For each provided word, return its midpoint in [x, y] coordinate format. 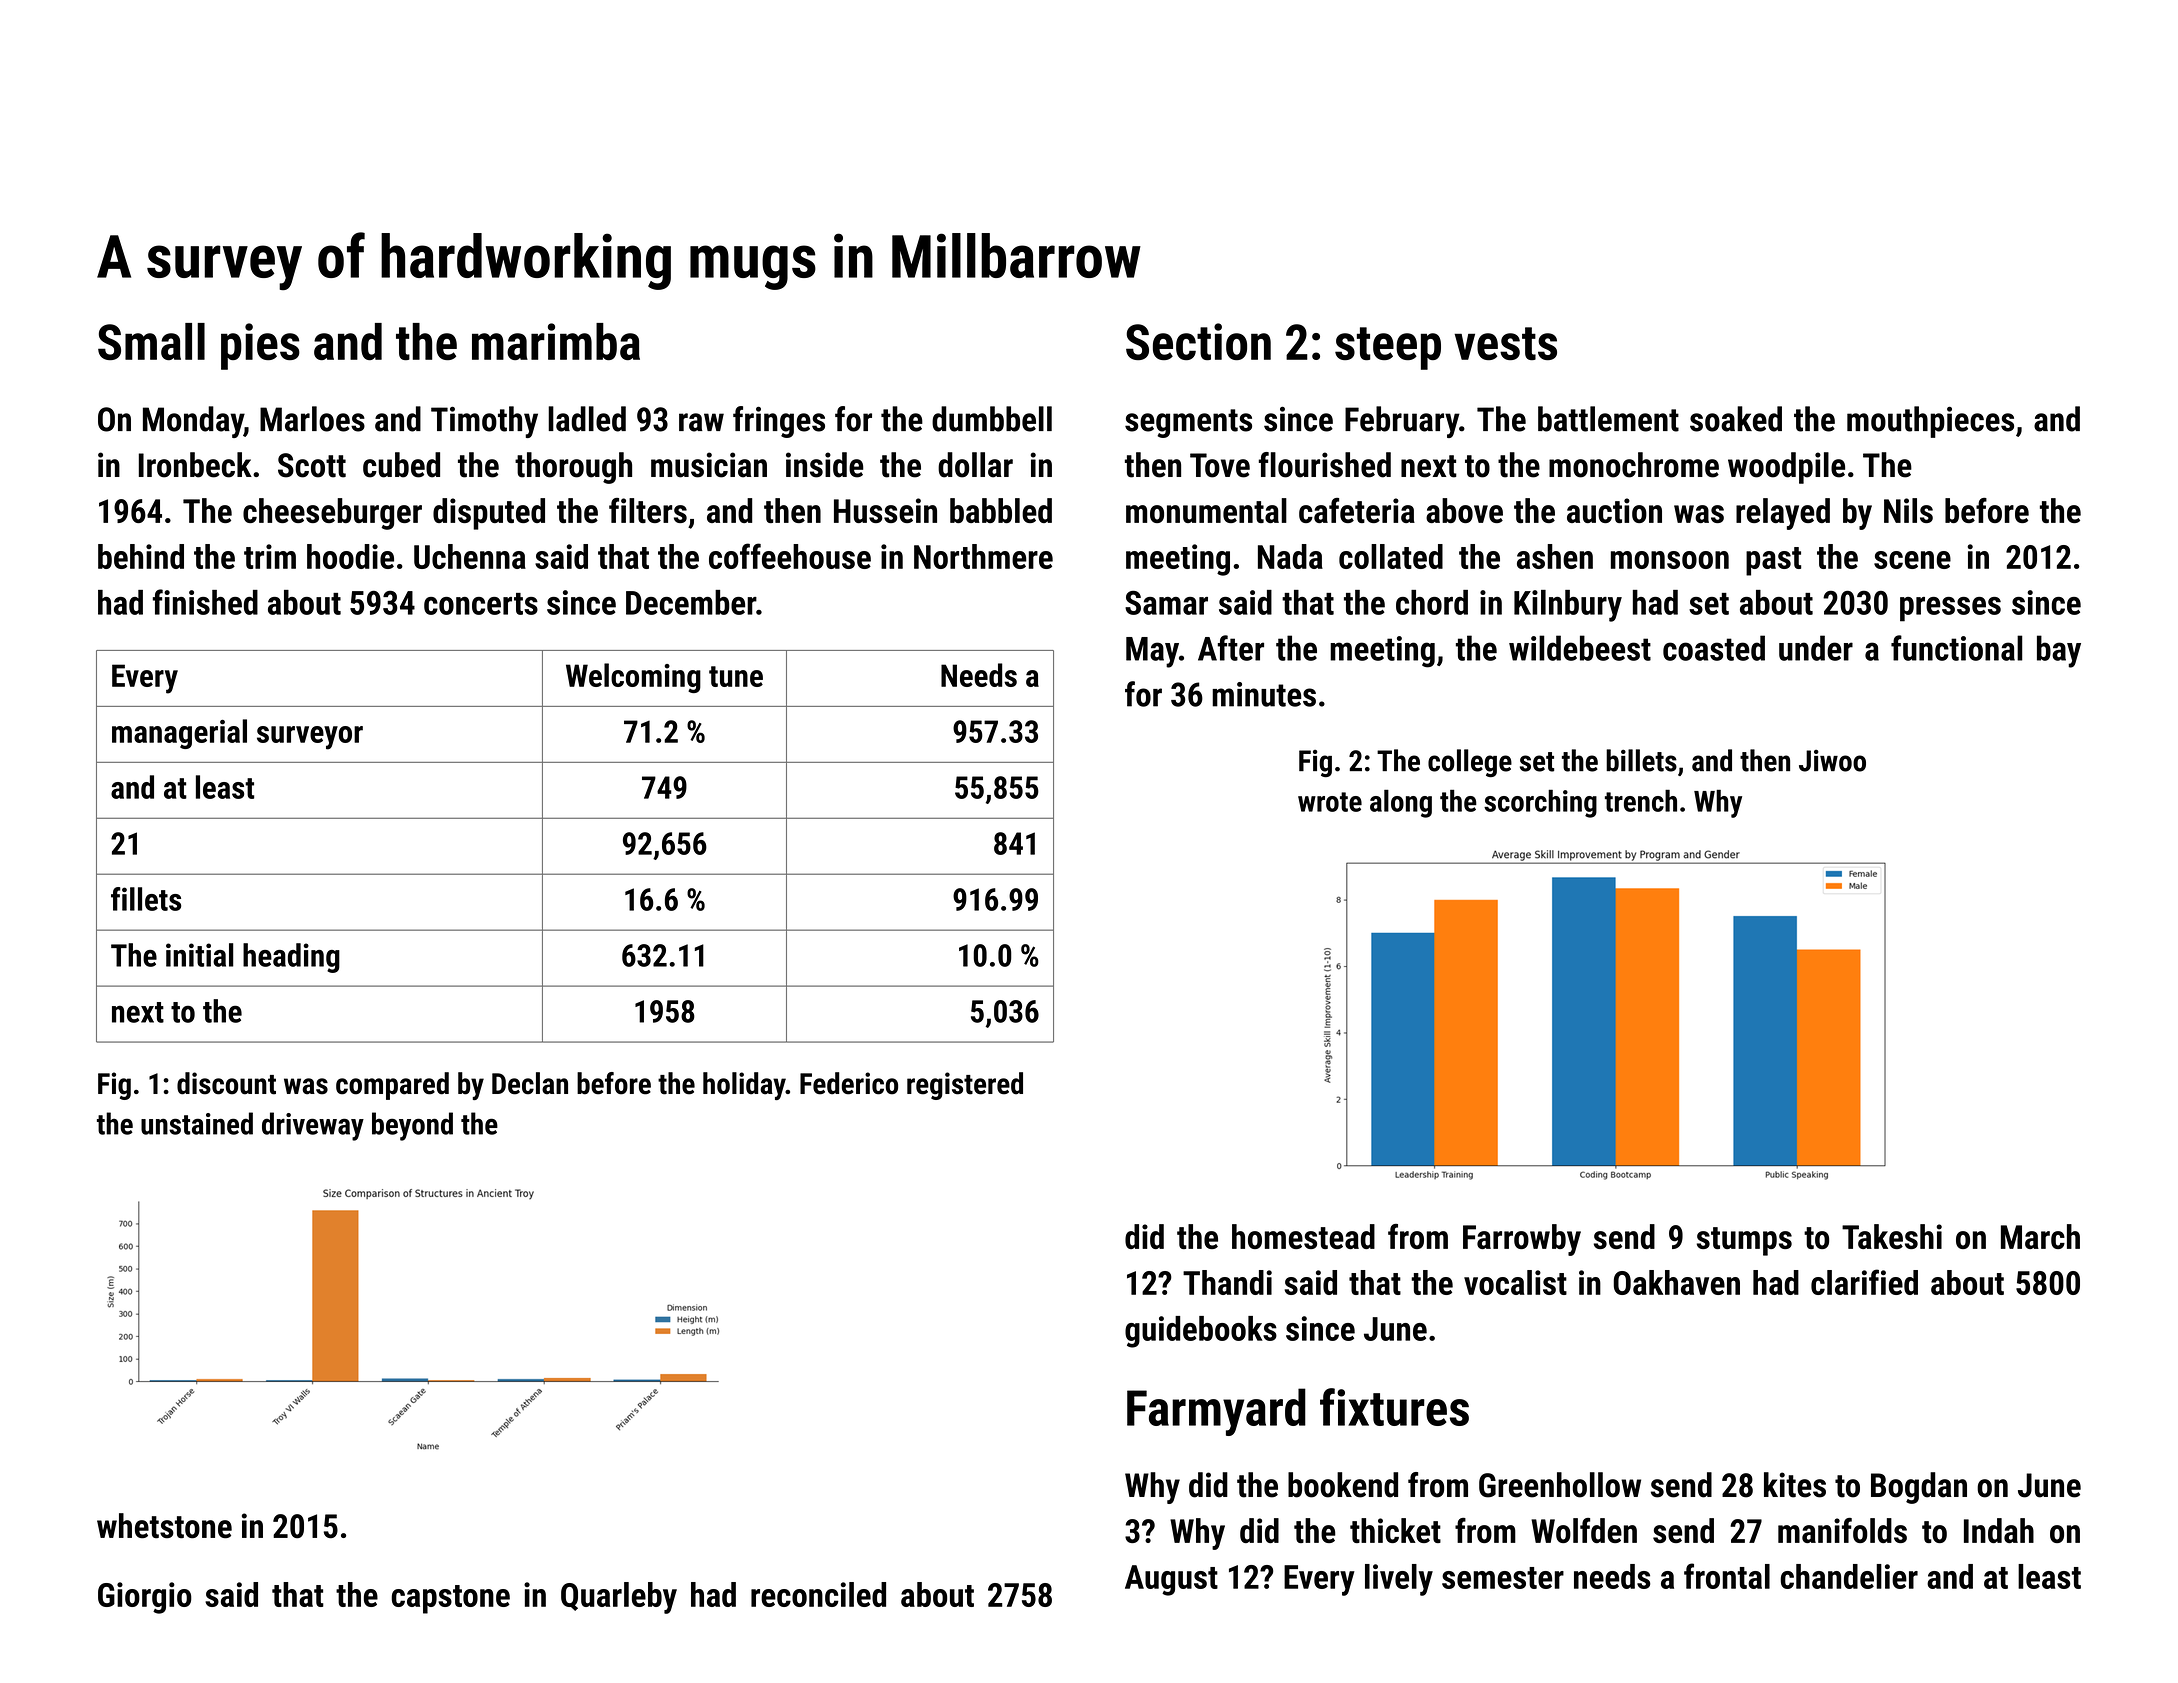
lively [1399, 1580]
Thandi [1227, 1282]
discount [226, 1083]
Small [151, 341]
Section [1198, 341]
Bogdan [1919, 1488]
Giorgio [145, 1598]
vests [1505, 343]
